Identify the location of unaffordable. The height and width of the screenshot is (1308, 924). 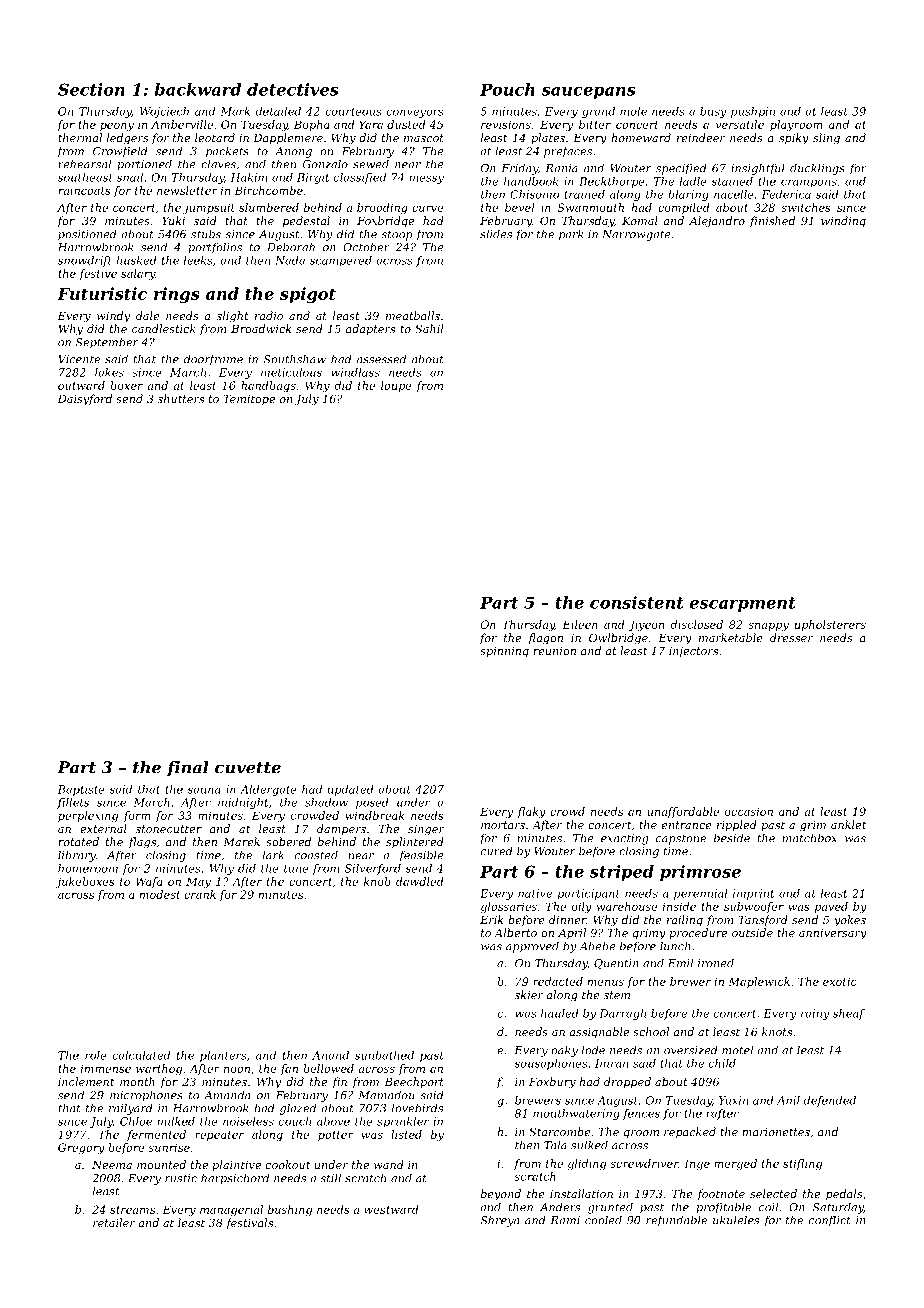
(683, 812).
